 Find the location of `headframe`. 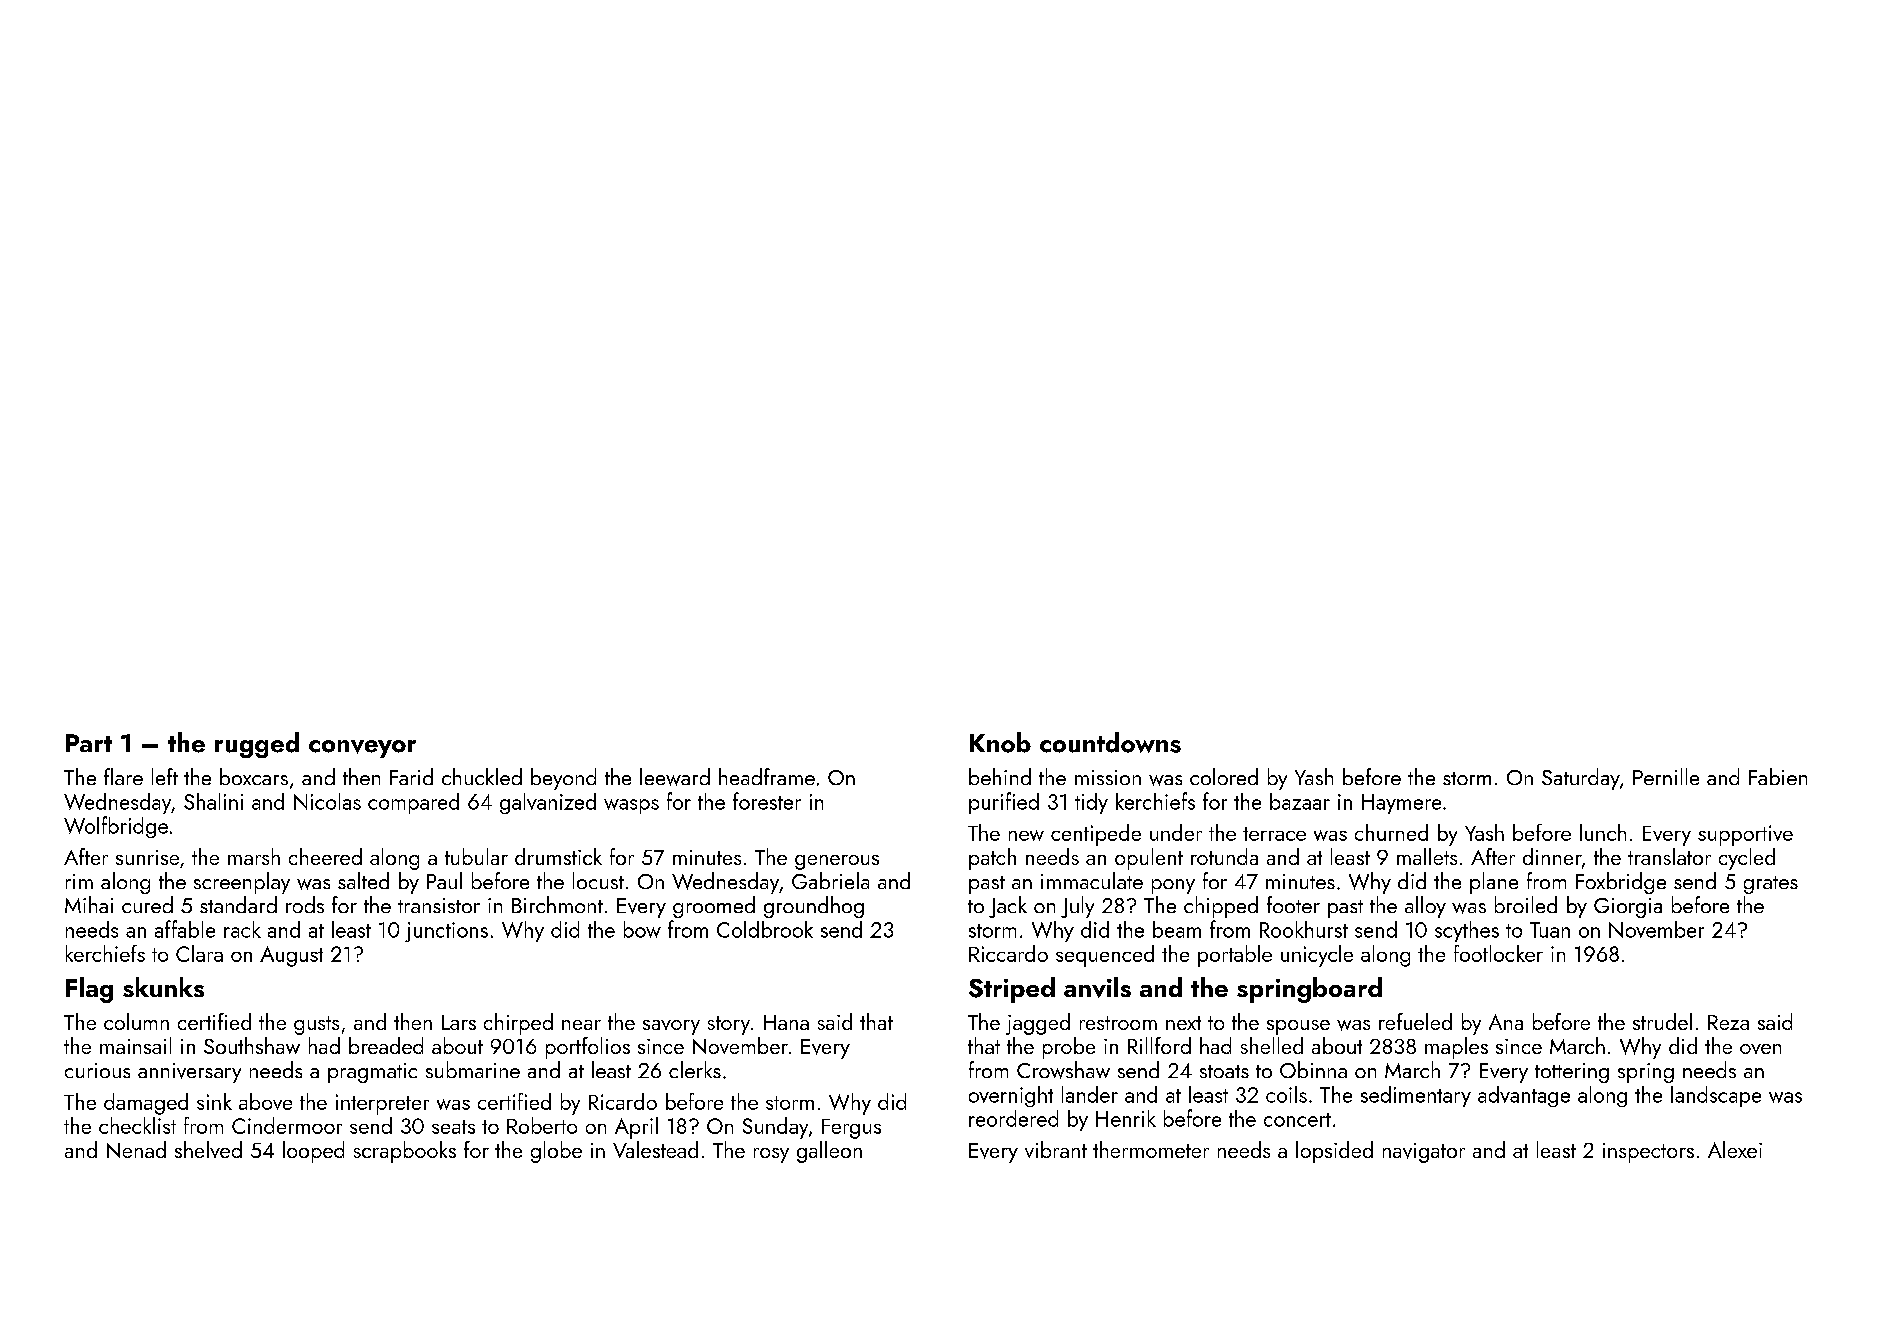

headframe is located at coordinates (767, 776).
